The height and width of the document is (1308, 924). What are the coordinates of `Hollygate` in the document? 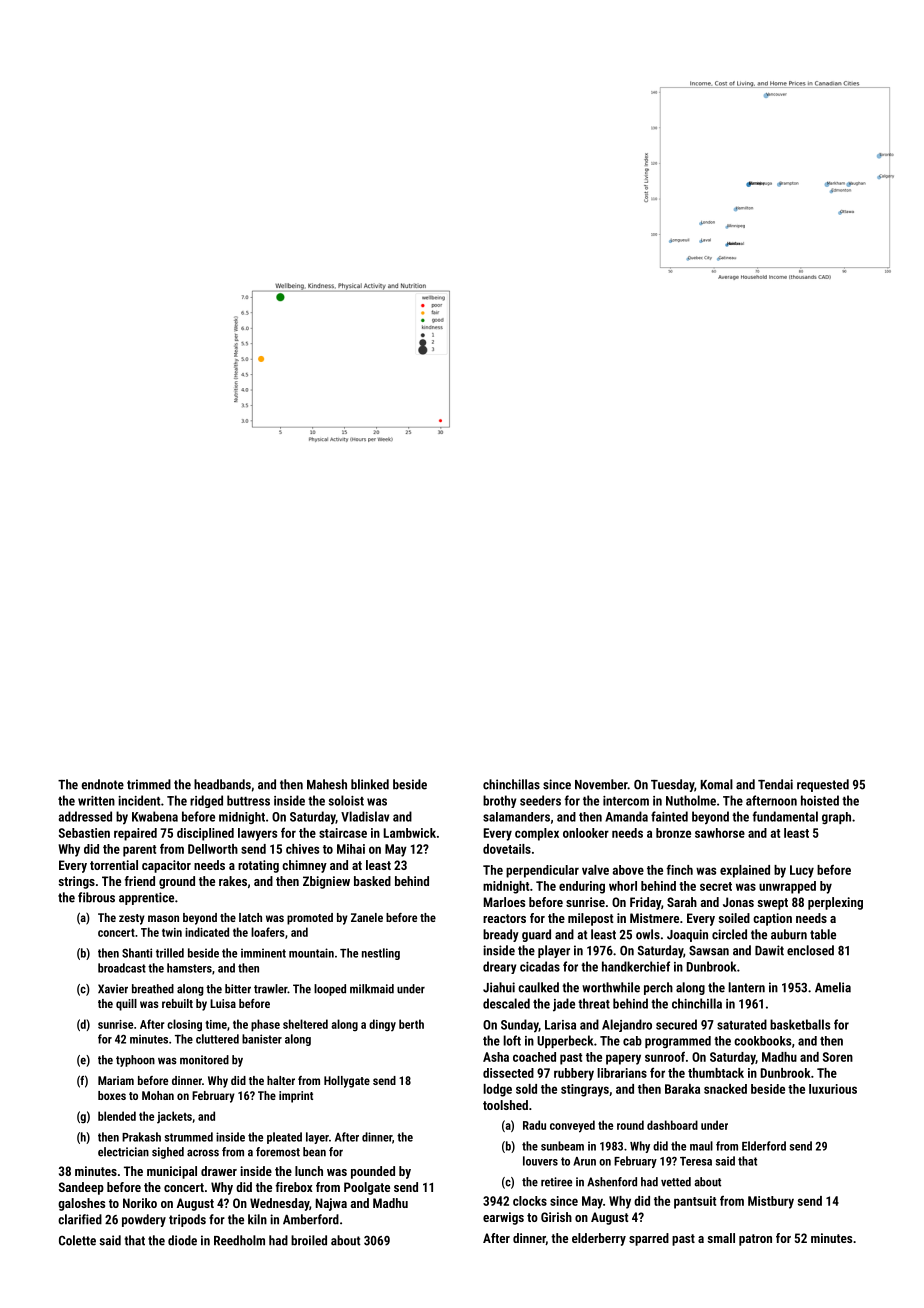 It's located at (347, 1082).
